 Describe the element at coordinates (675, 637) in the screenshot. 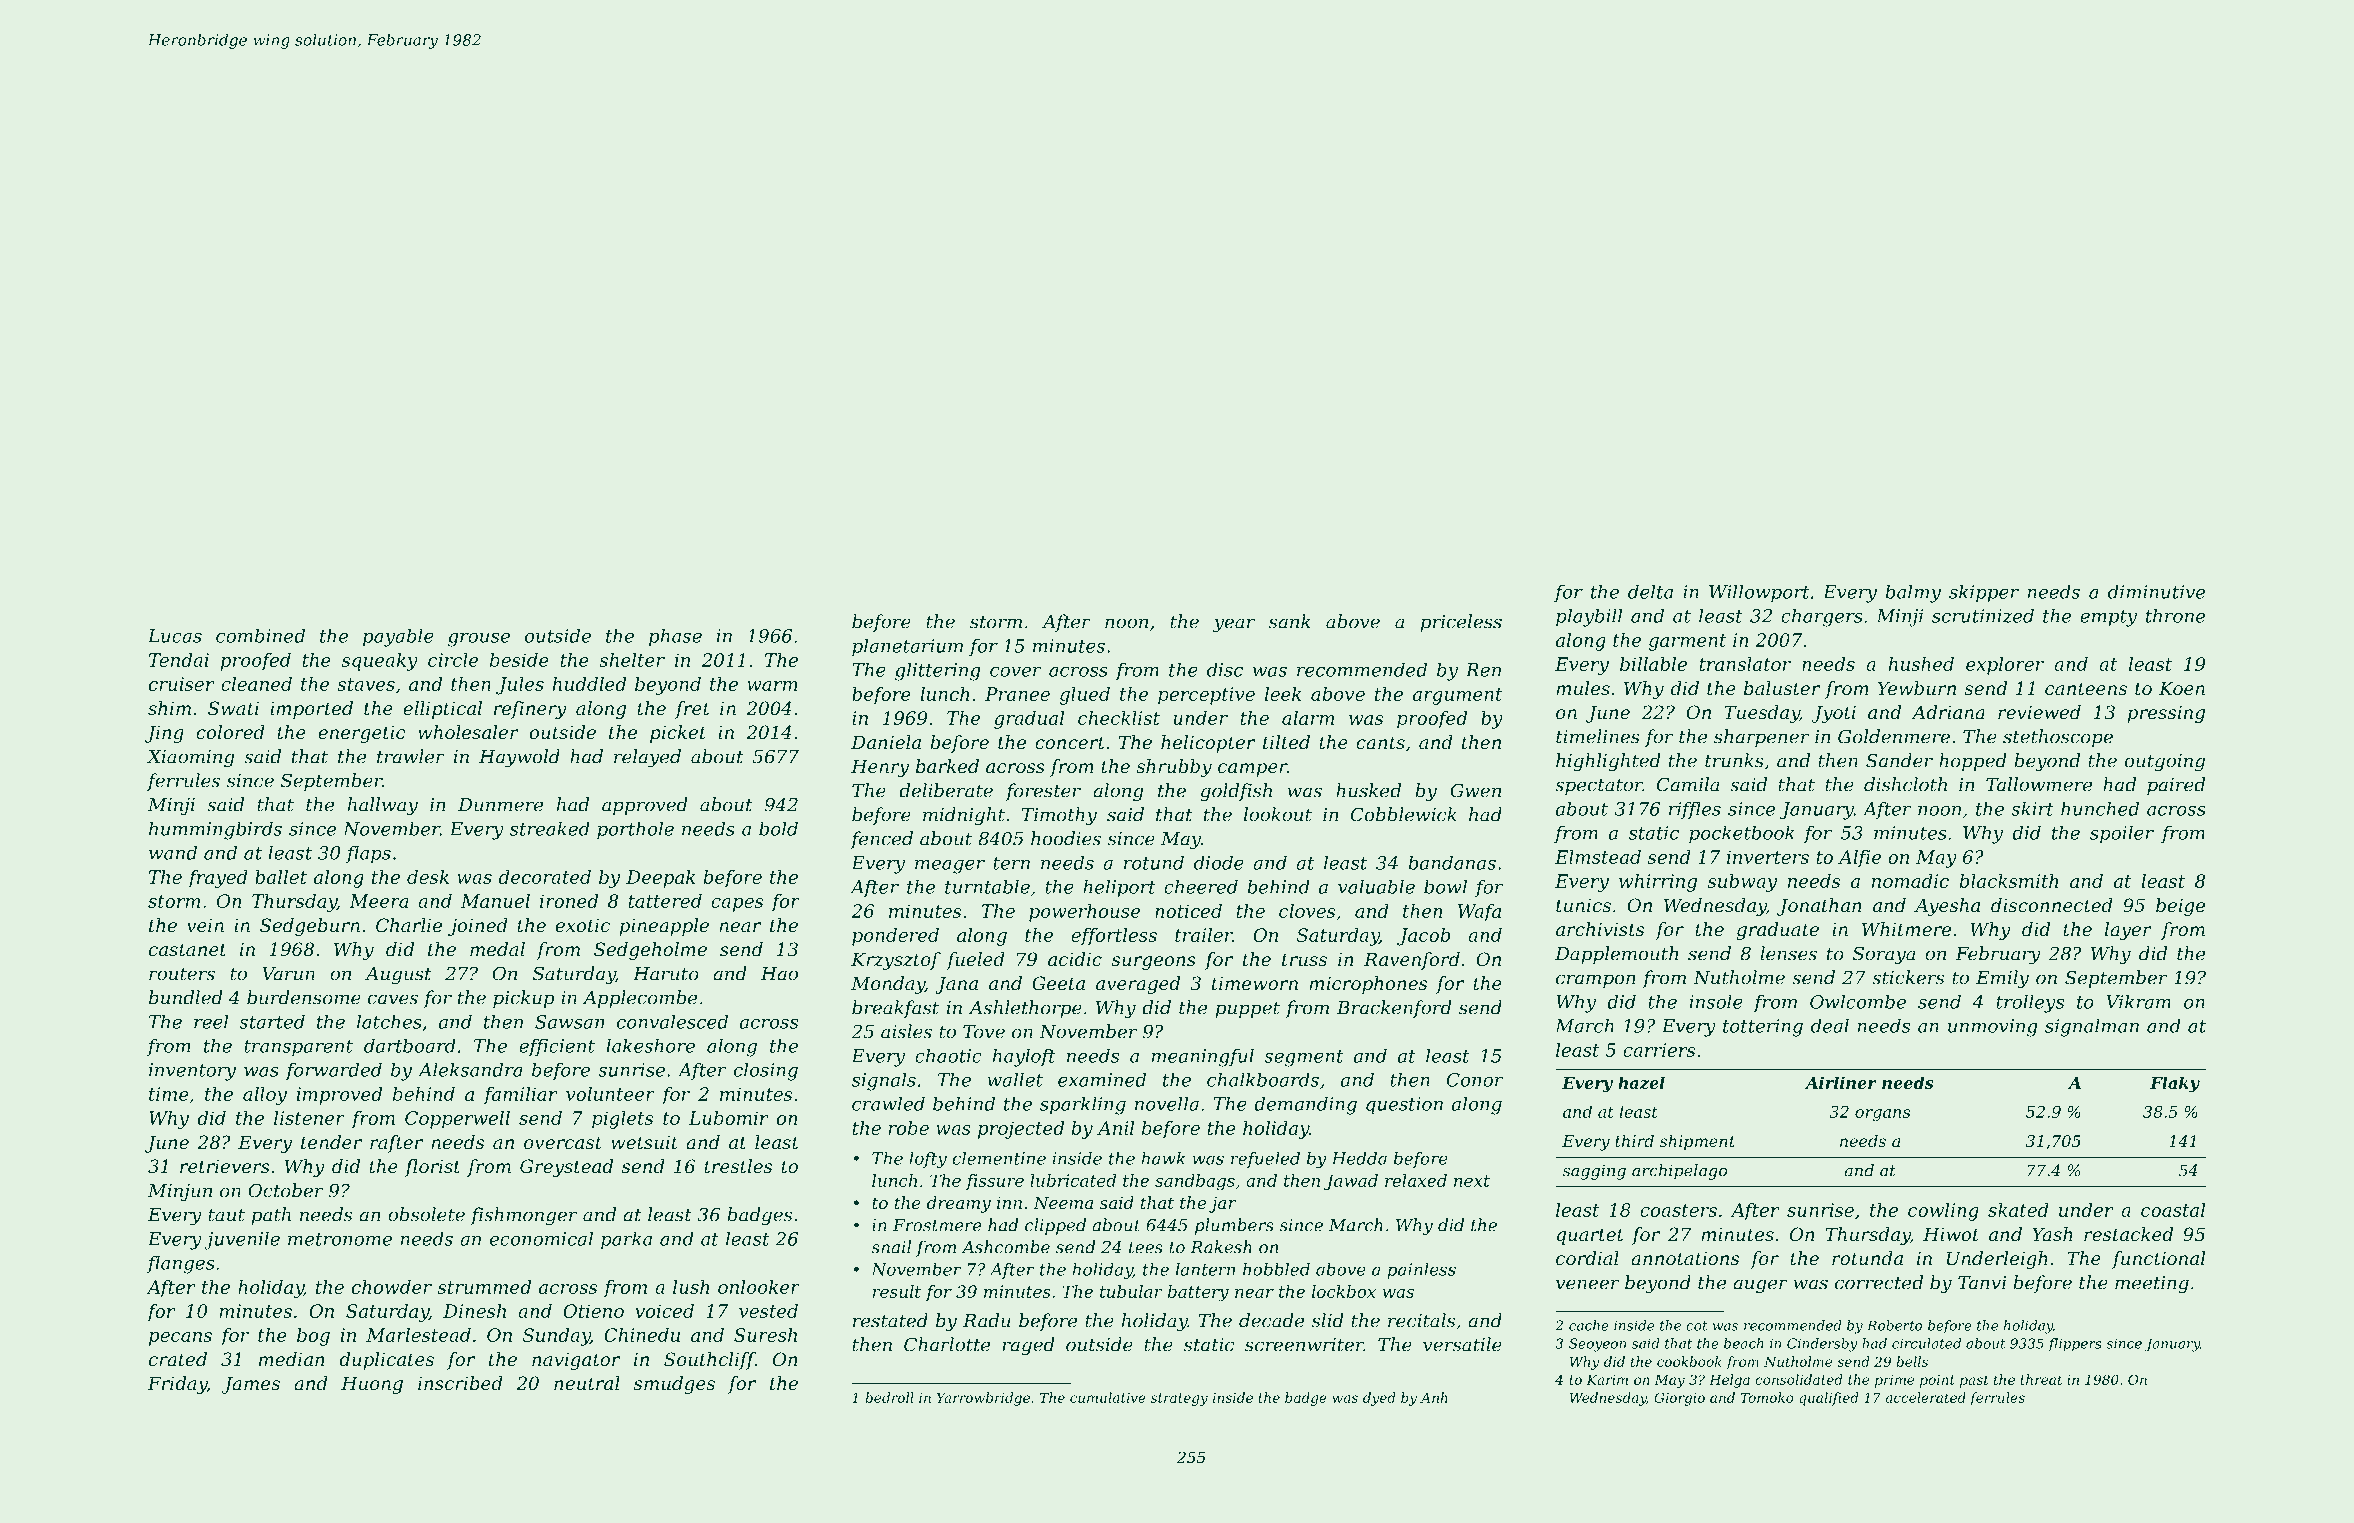

I see `phase` at that location.
